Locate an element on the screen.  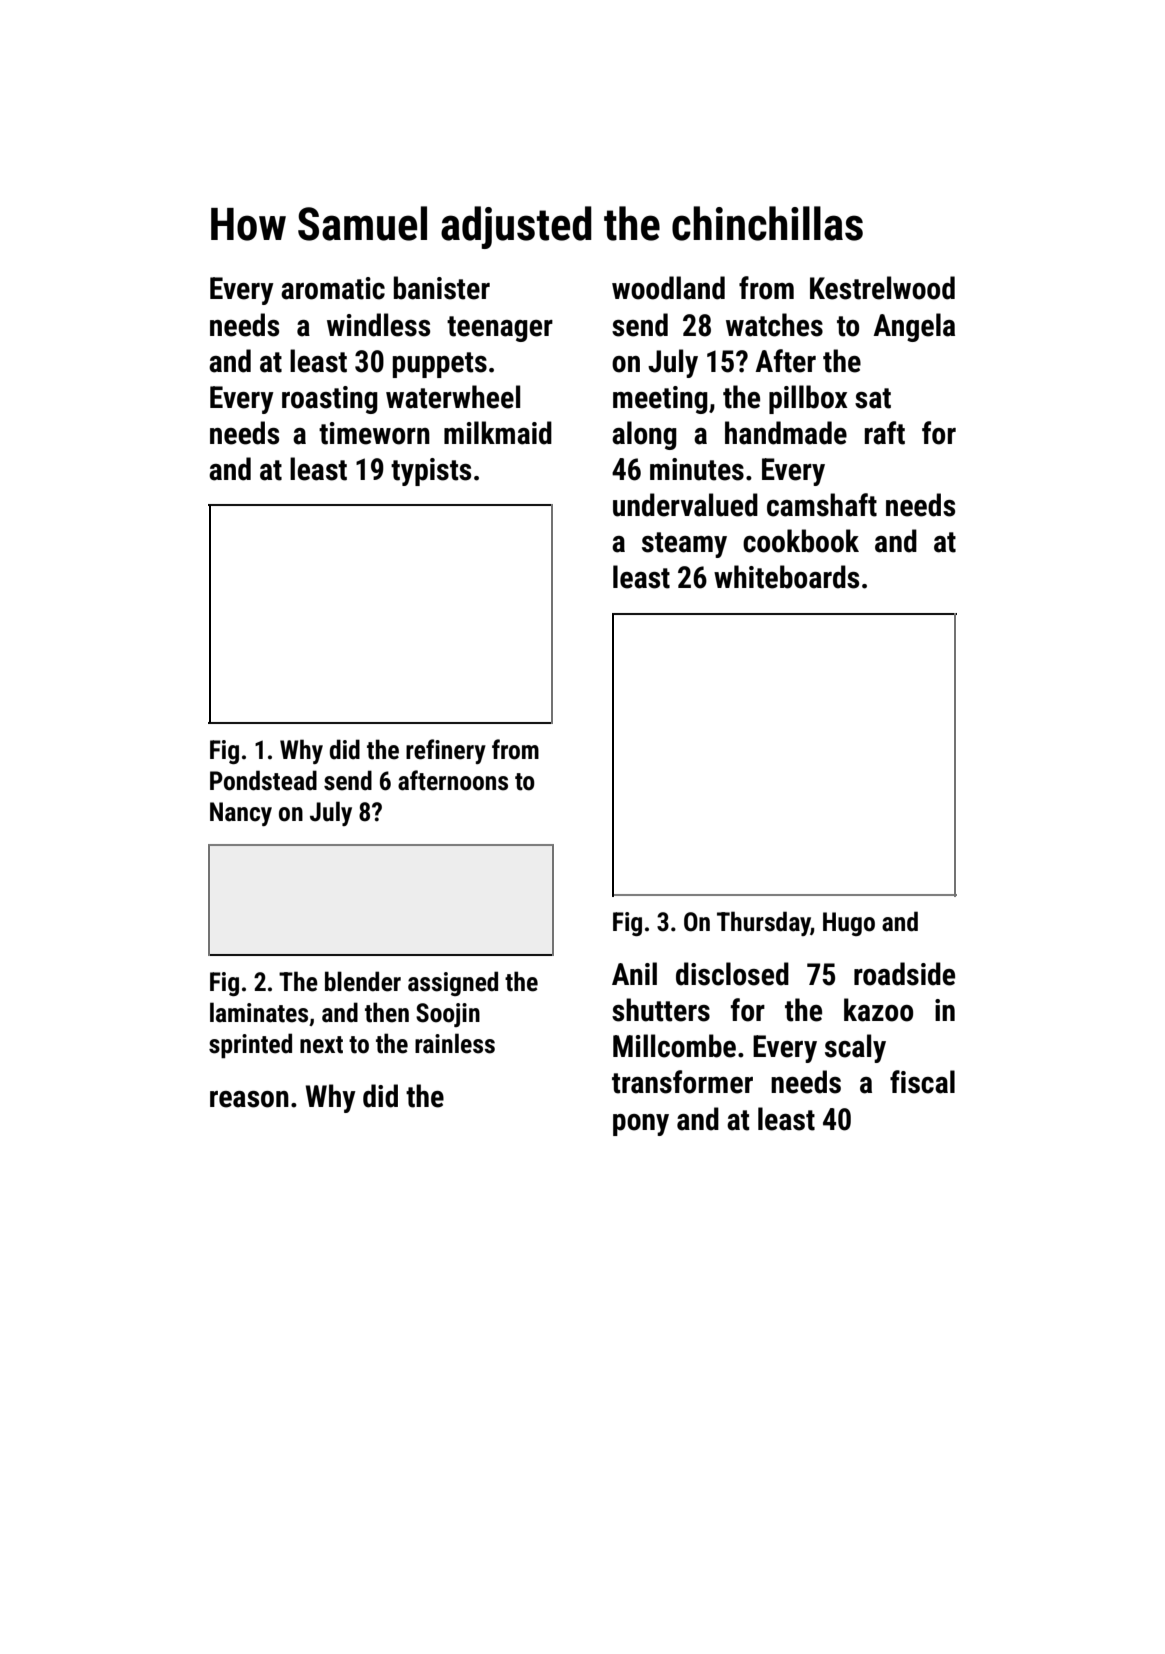
woodland is located at coordinates (668, 288).
